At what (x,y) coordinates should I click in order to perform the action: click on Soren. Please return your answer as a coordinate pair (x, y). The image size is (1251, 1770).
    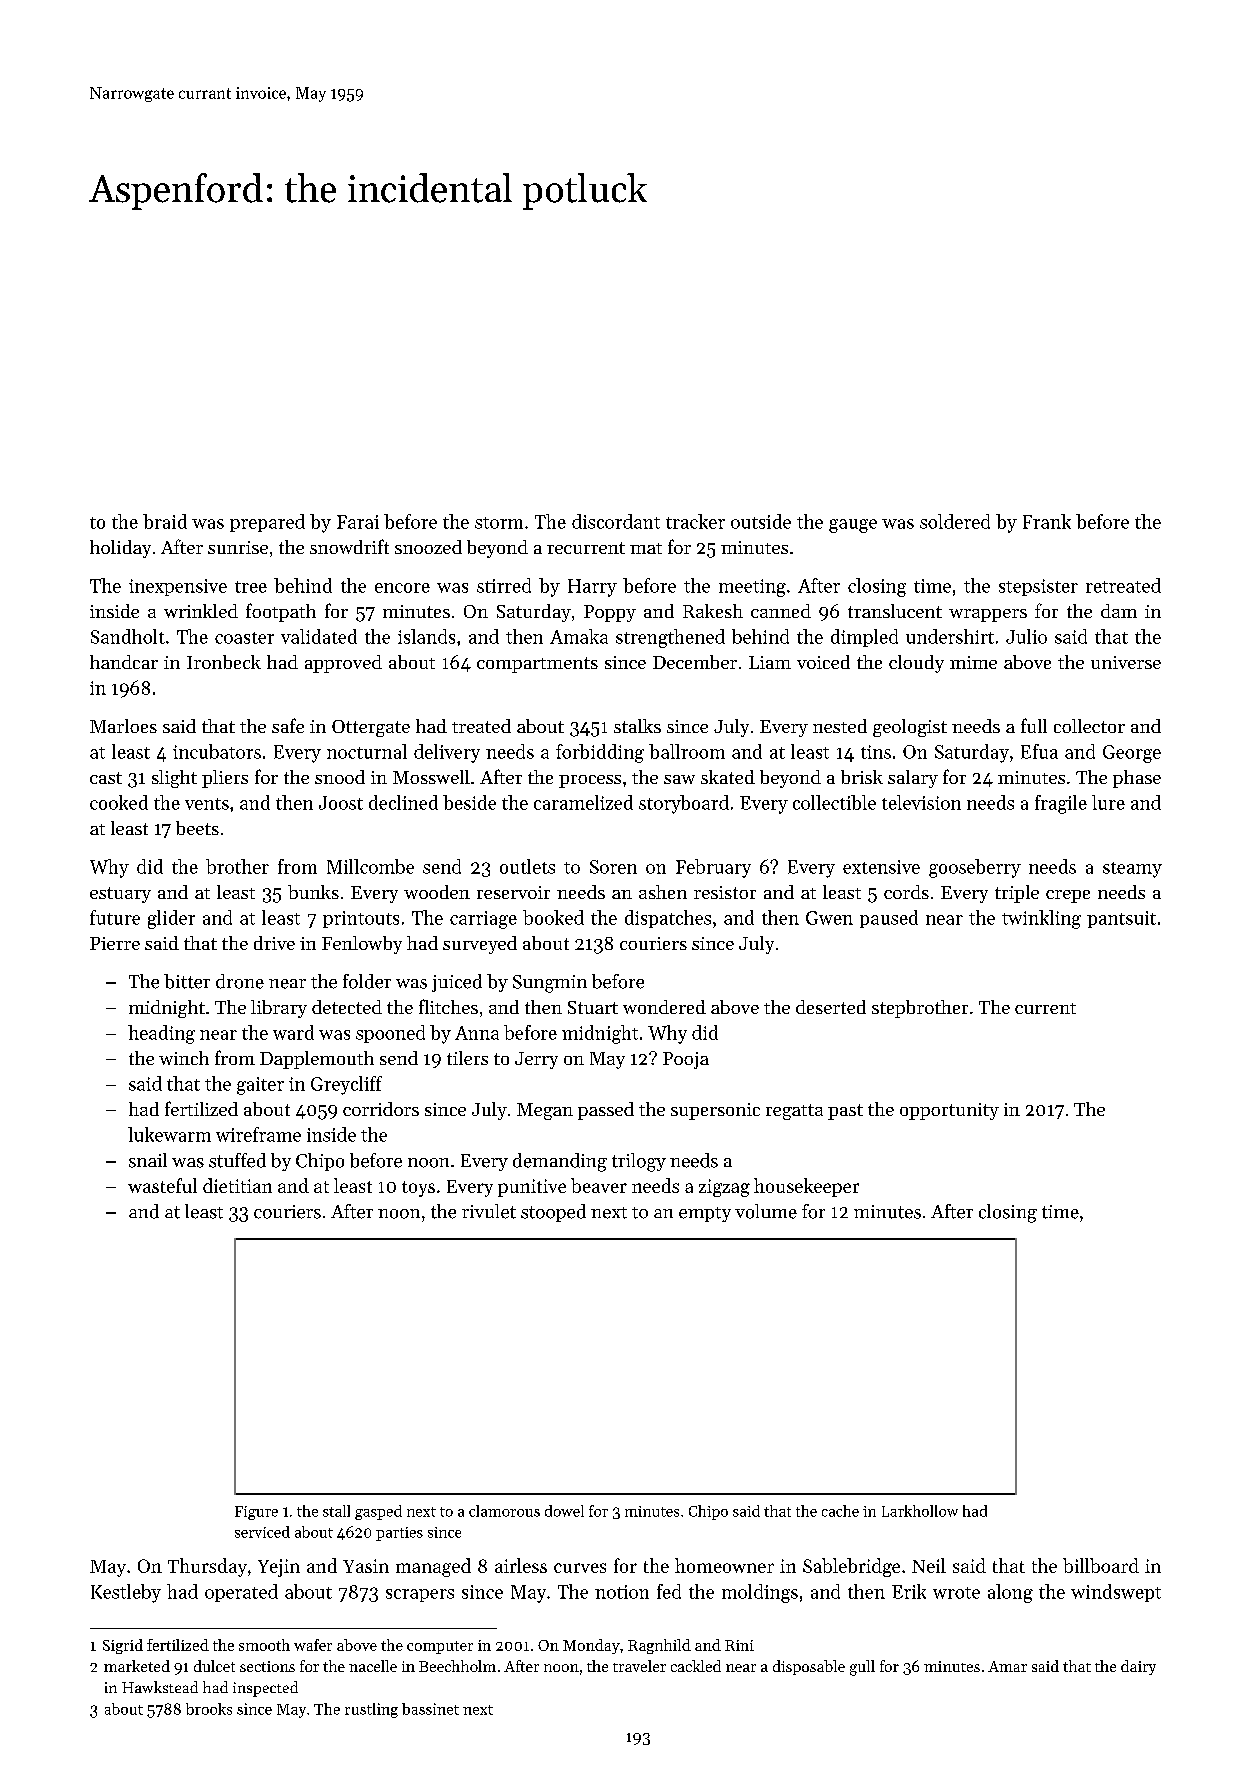
    Looking at the image, I should click on (613, 867).
